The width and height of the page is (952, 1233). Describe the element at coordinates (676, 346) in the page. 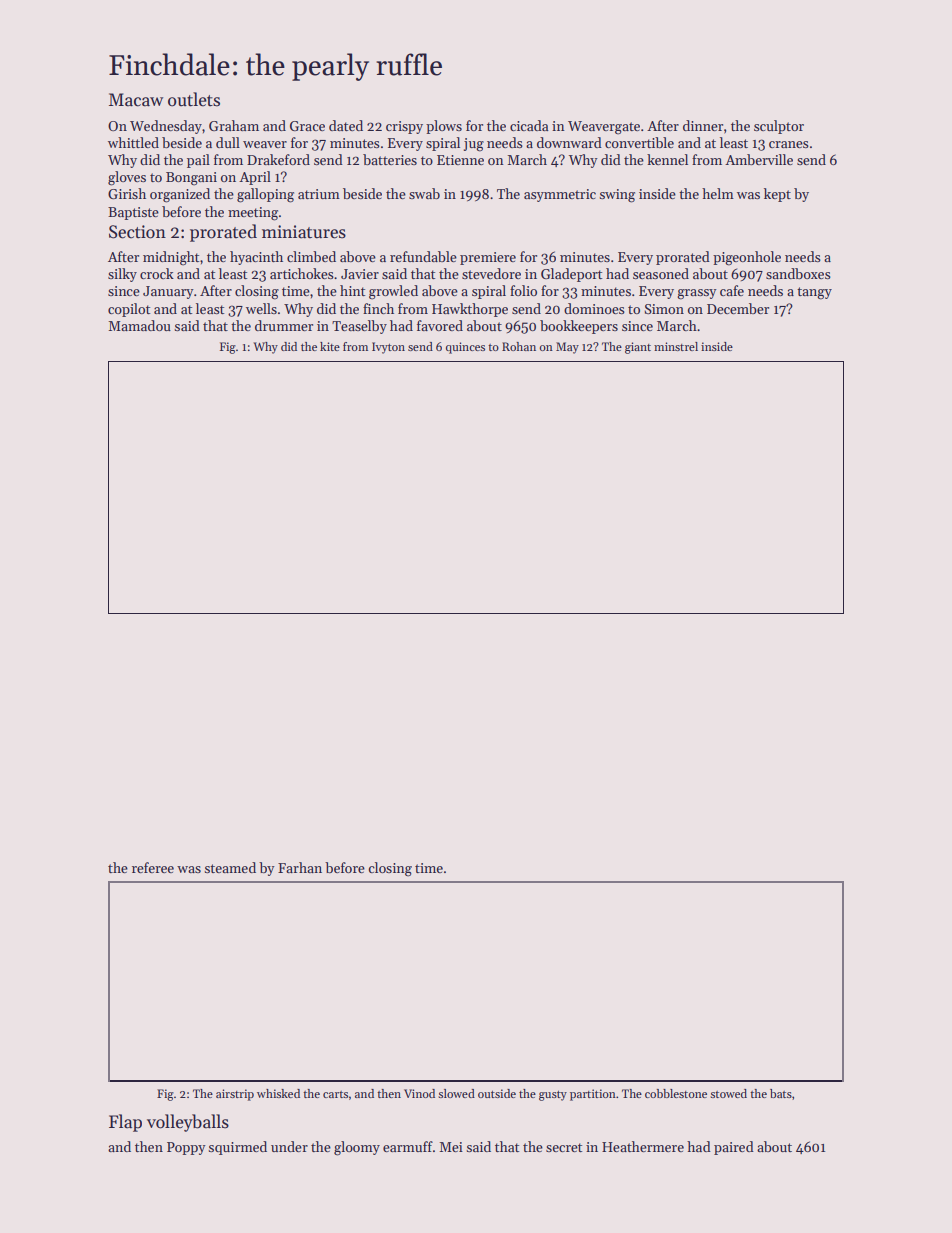

I see `minstrel` at that location.
